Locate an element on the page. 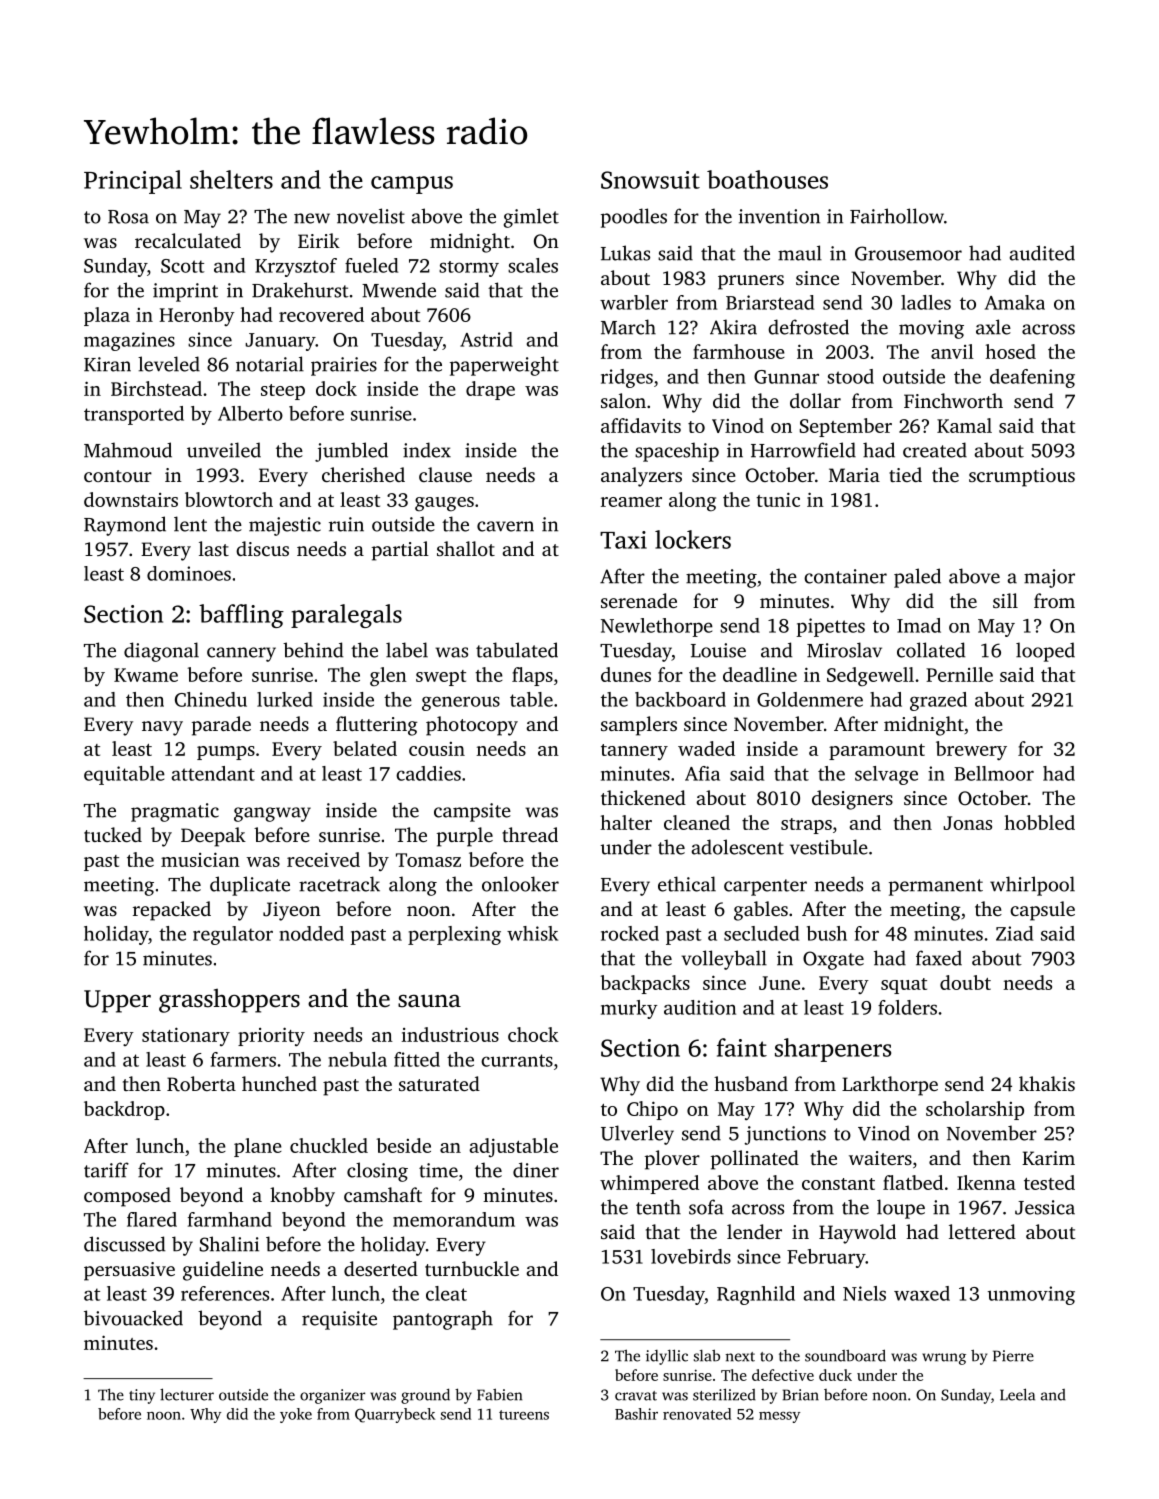 This image has height=1499, width=1159. Mahmoud is located at coordinates (128, 450).
